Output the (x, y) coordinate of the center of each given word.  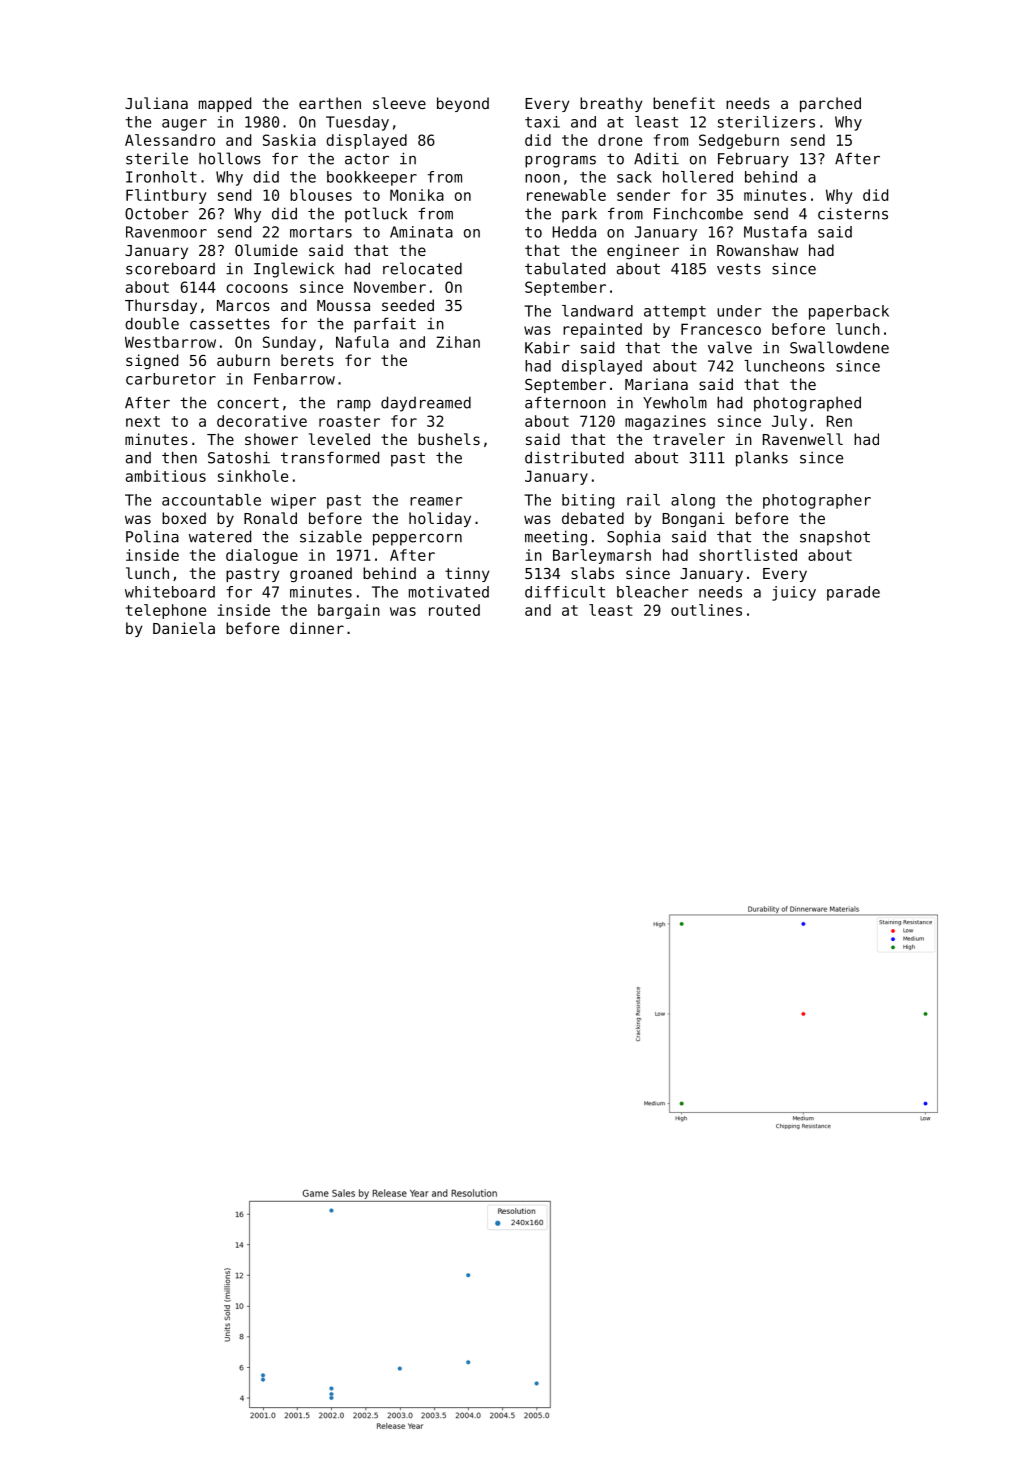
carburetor (171, 379)
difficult (565, 592)
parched (830, 104)
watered (220, 536)
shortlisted (748, 555)
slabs (592, 573)
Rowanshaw (757, 250)
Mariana (656, 384)
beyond (463, 104)
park (579, 215)
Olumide (266, 250)
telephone (166, 611)
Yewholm (675, 402)
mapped (225, 104)
